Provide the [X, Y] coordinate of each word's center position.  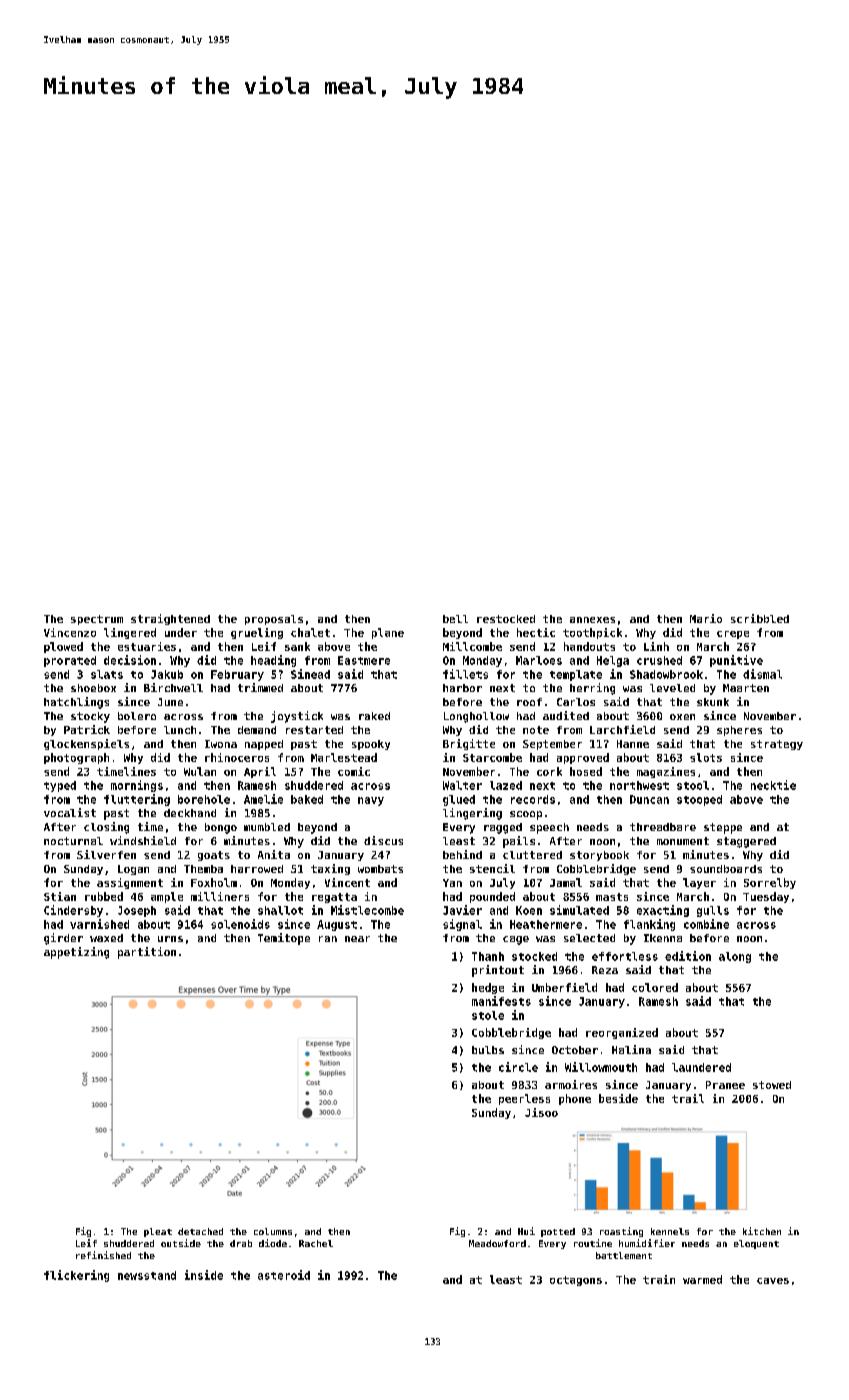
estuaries [147, 646]
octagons [576, 1281]
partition [147, 953]
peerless [524, 1099]
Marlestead [344, 757]
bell [455, 619]
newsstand [147, 1275]
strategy [777, 745]
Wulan [200, 771]
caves [773, 1281]
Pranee [725, 1085]
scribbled [760, 618]
